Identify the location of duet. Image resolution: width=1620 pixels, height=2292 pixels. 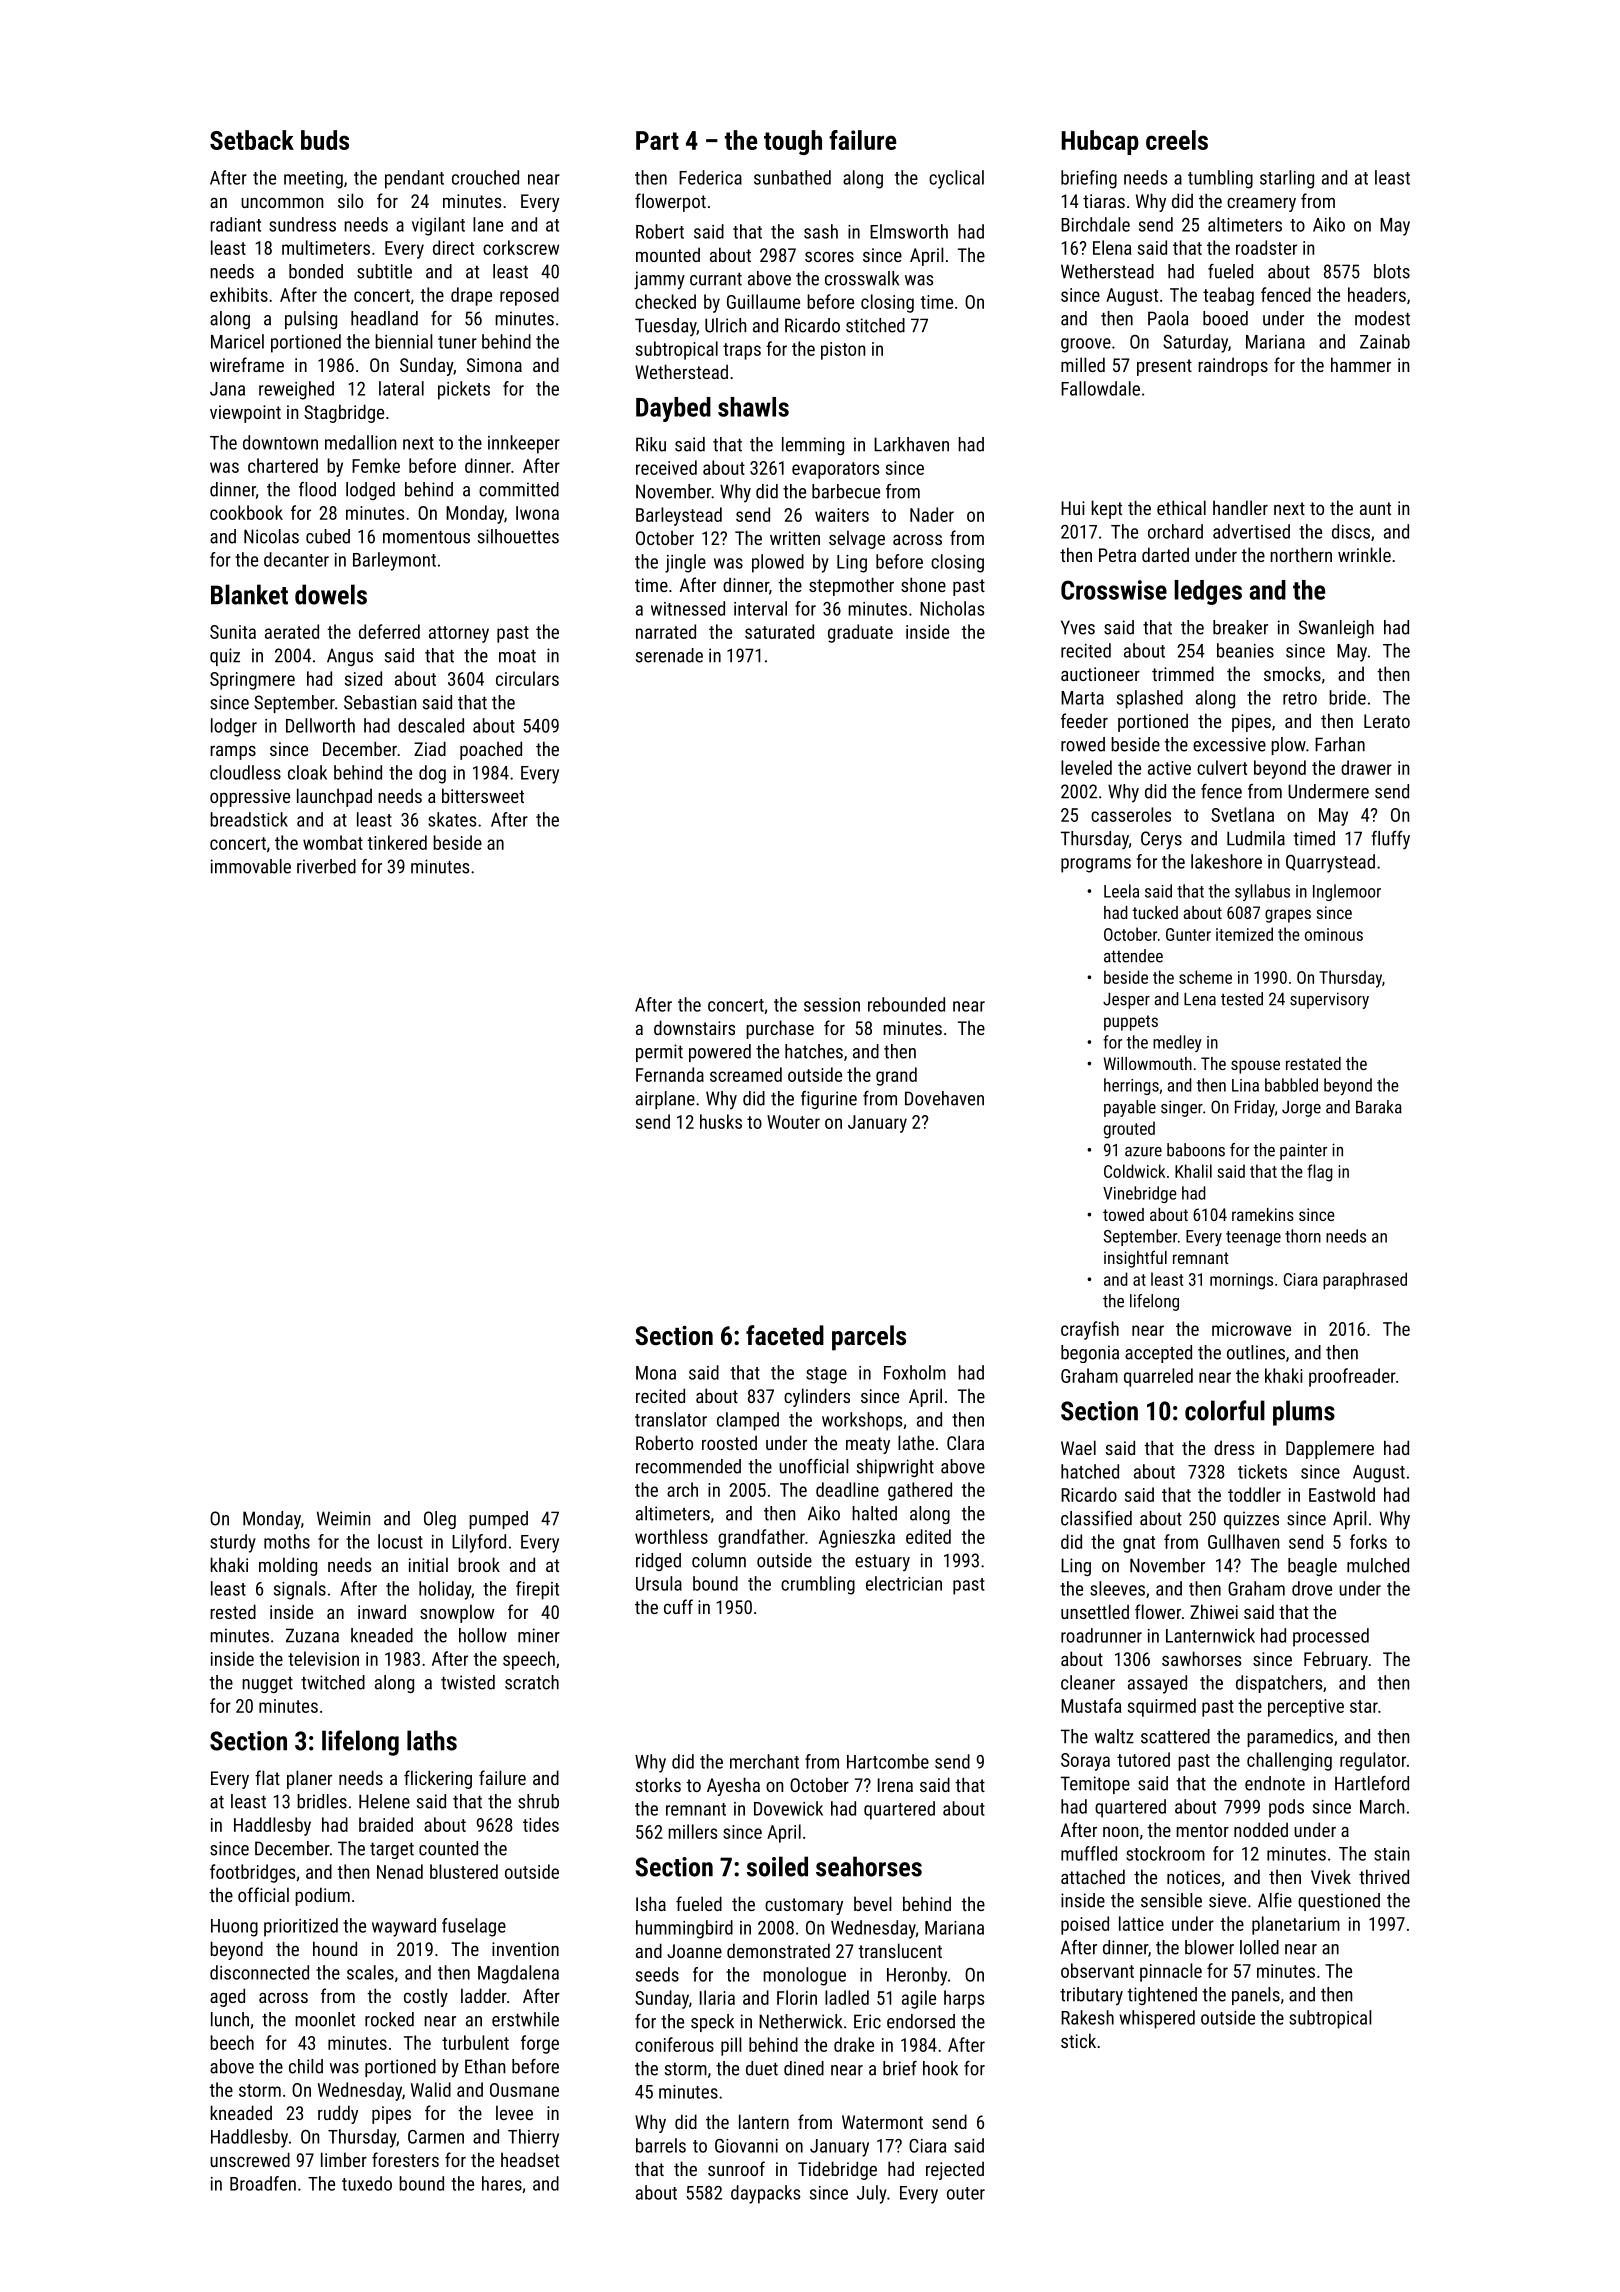
(762, 2068).
